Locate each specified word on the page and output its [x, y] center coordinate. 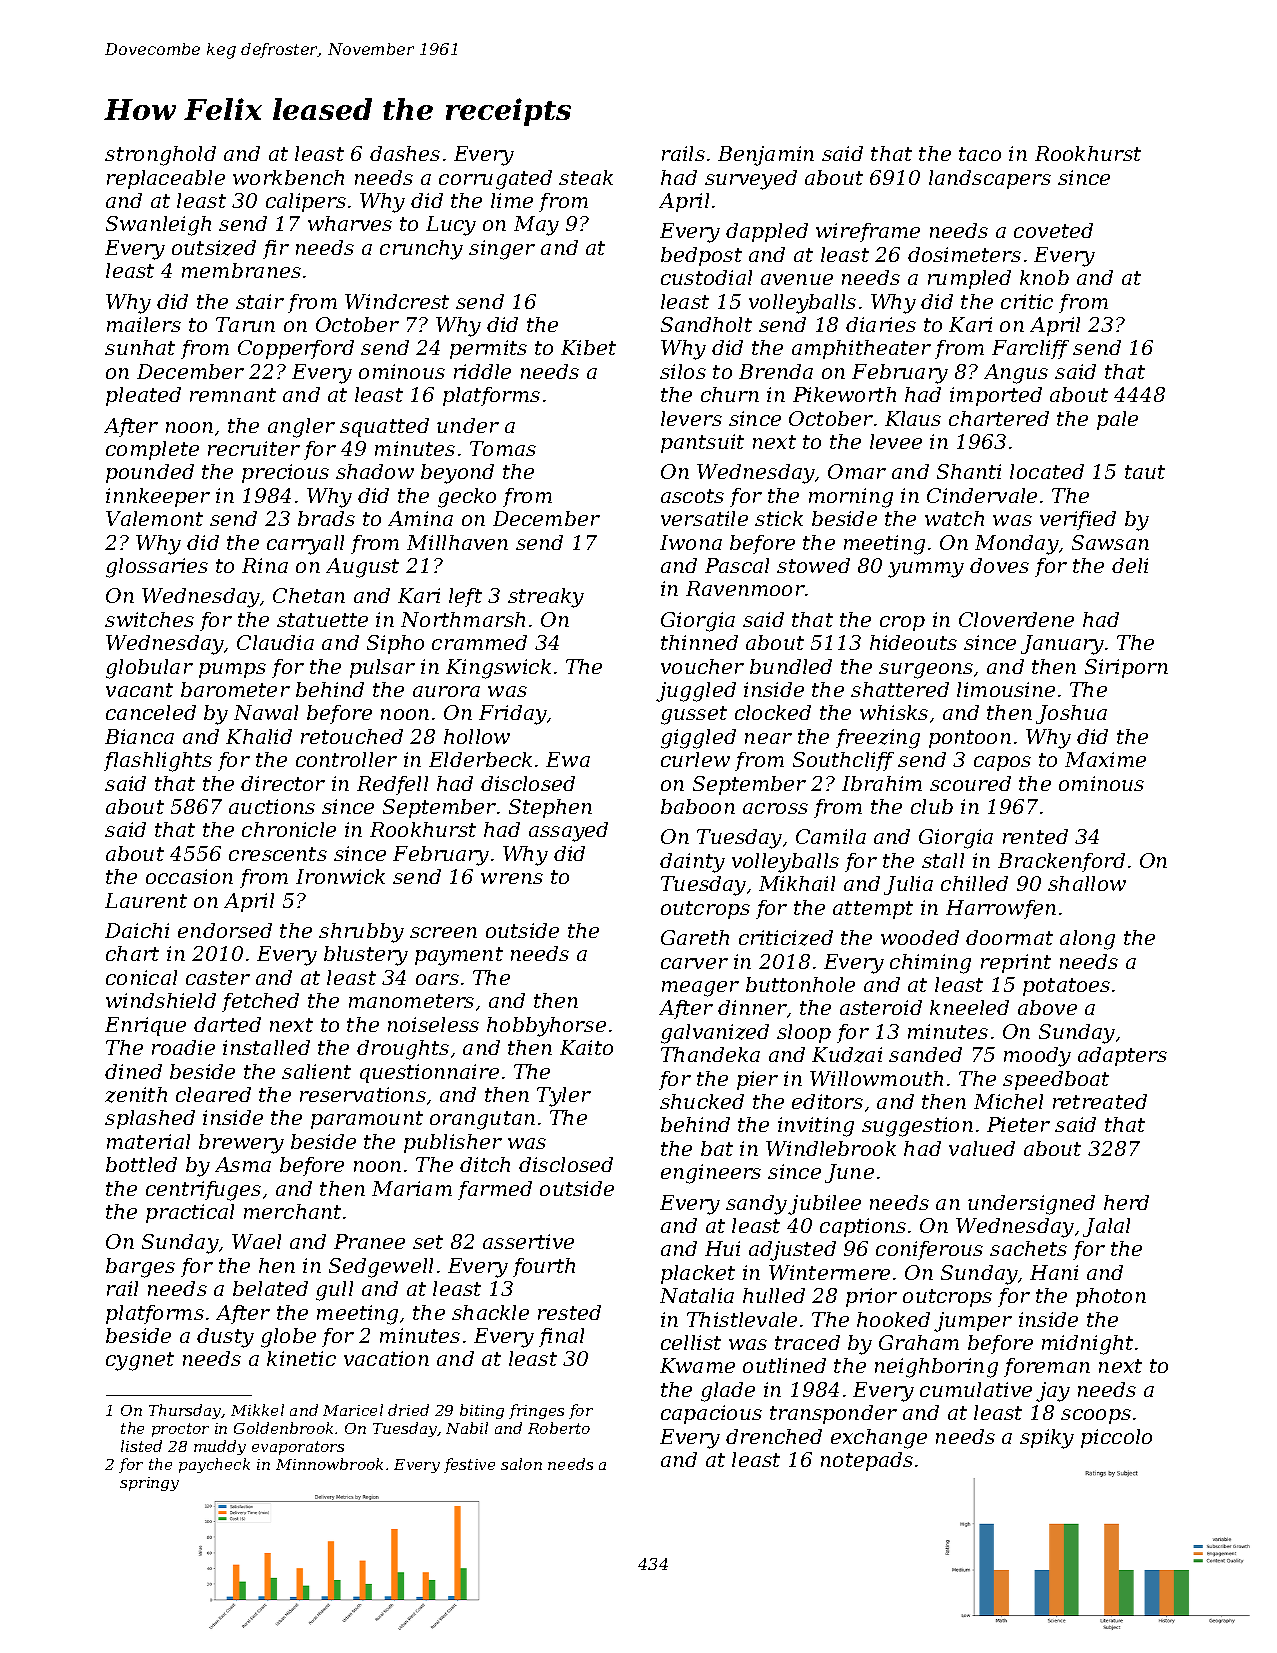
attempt [873, 910]
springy [149, 1484]
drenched [774, 1436]
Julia [908, 885]
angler [301, 428]
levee [896, 441]
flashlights [158, 762]
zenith [136, 1095]
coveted [1053, 230]
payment [459, 956]
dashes [405, 153]
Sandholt [706, 324]
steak [586, 177]
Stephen [550, 808]
